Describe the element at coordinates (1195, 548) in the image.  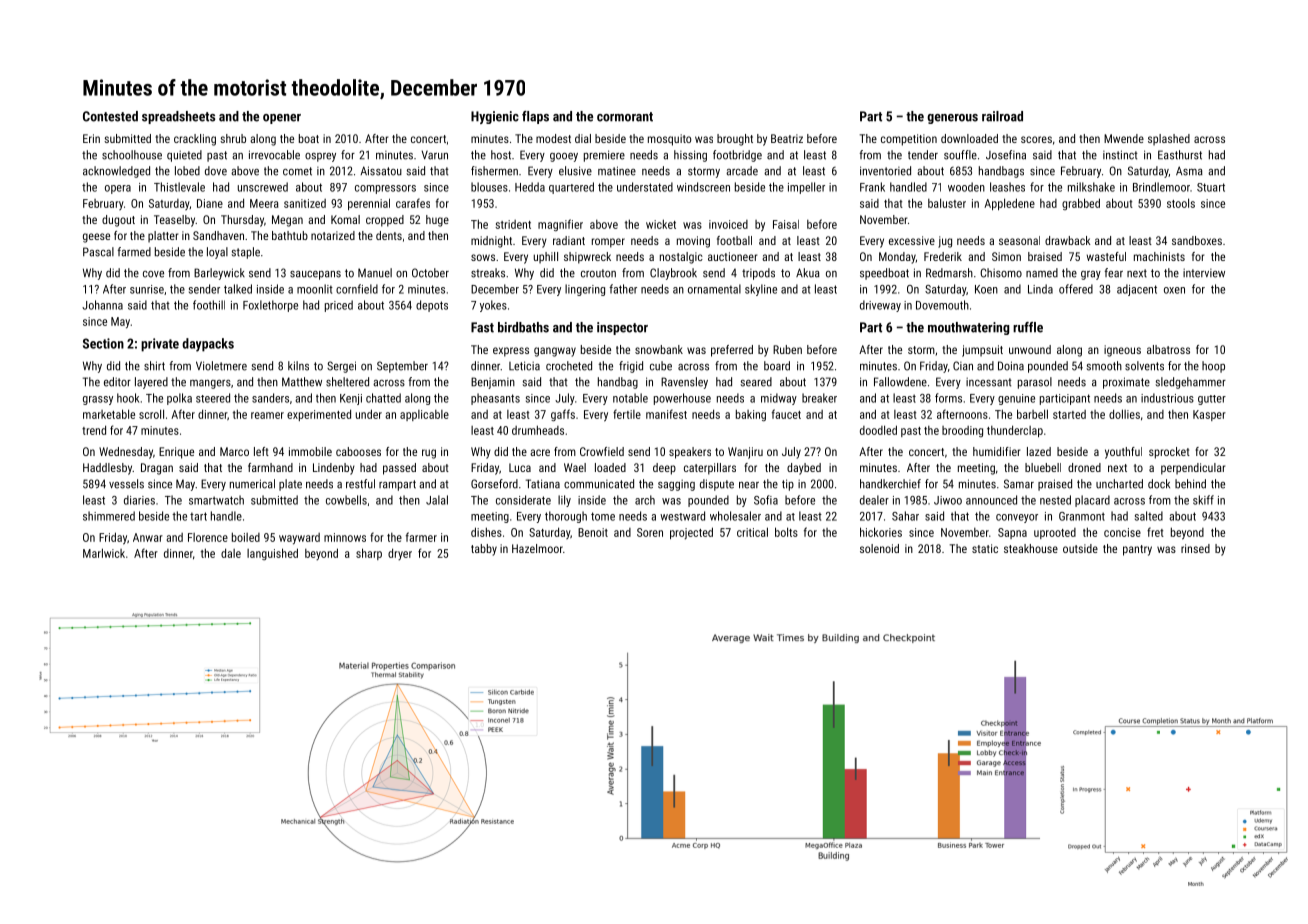
I see `rinsed` at that location.
